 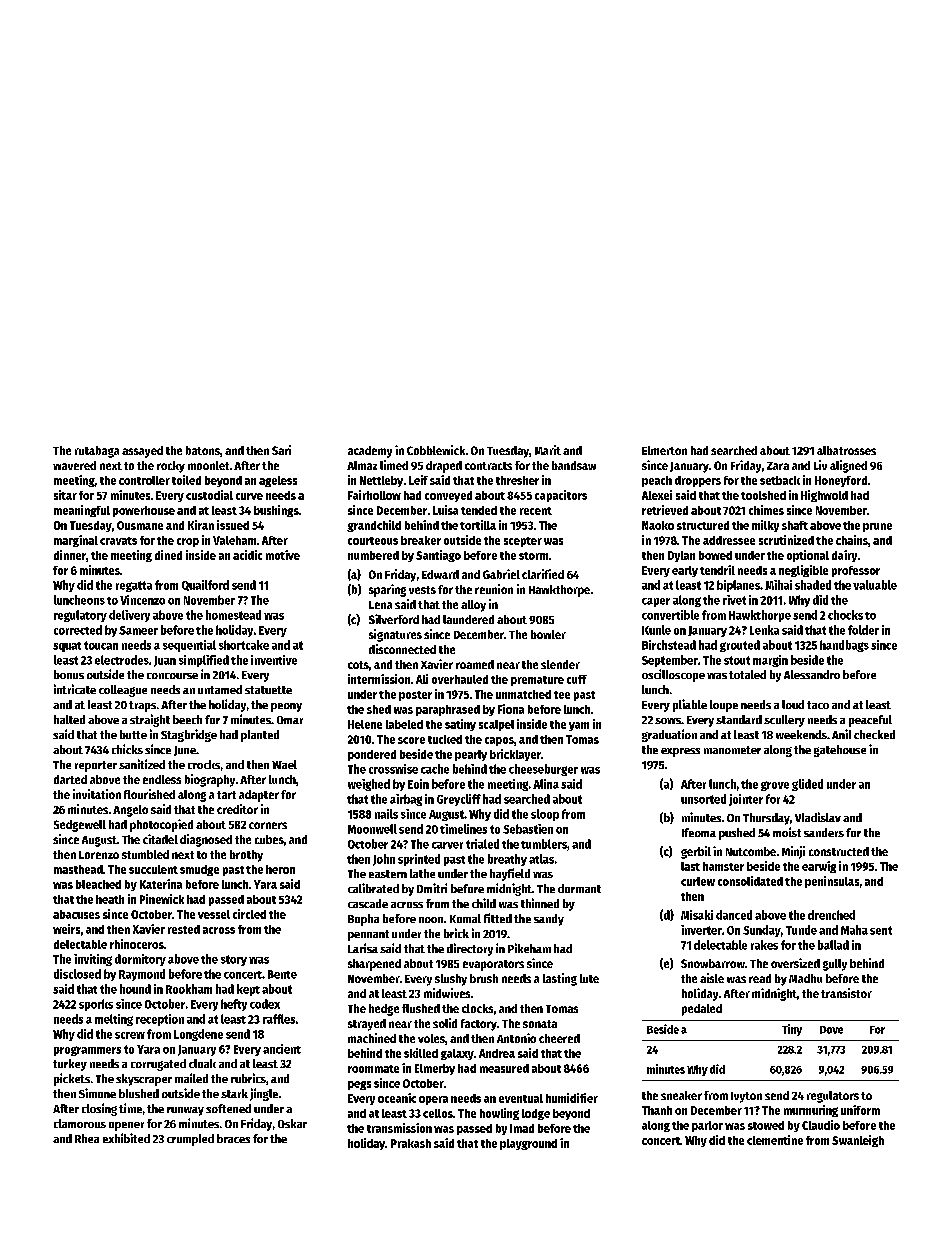 I want to click on rutabaga, so click(x=97, y=452).
